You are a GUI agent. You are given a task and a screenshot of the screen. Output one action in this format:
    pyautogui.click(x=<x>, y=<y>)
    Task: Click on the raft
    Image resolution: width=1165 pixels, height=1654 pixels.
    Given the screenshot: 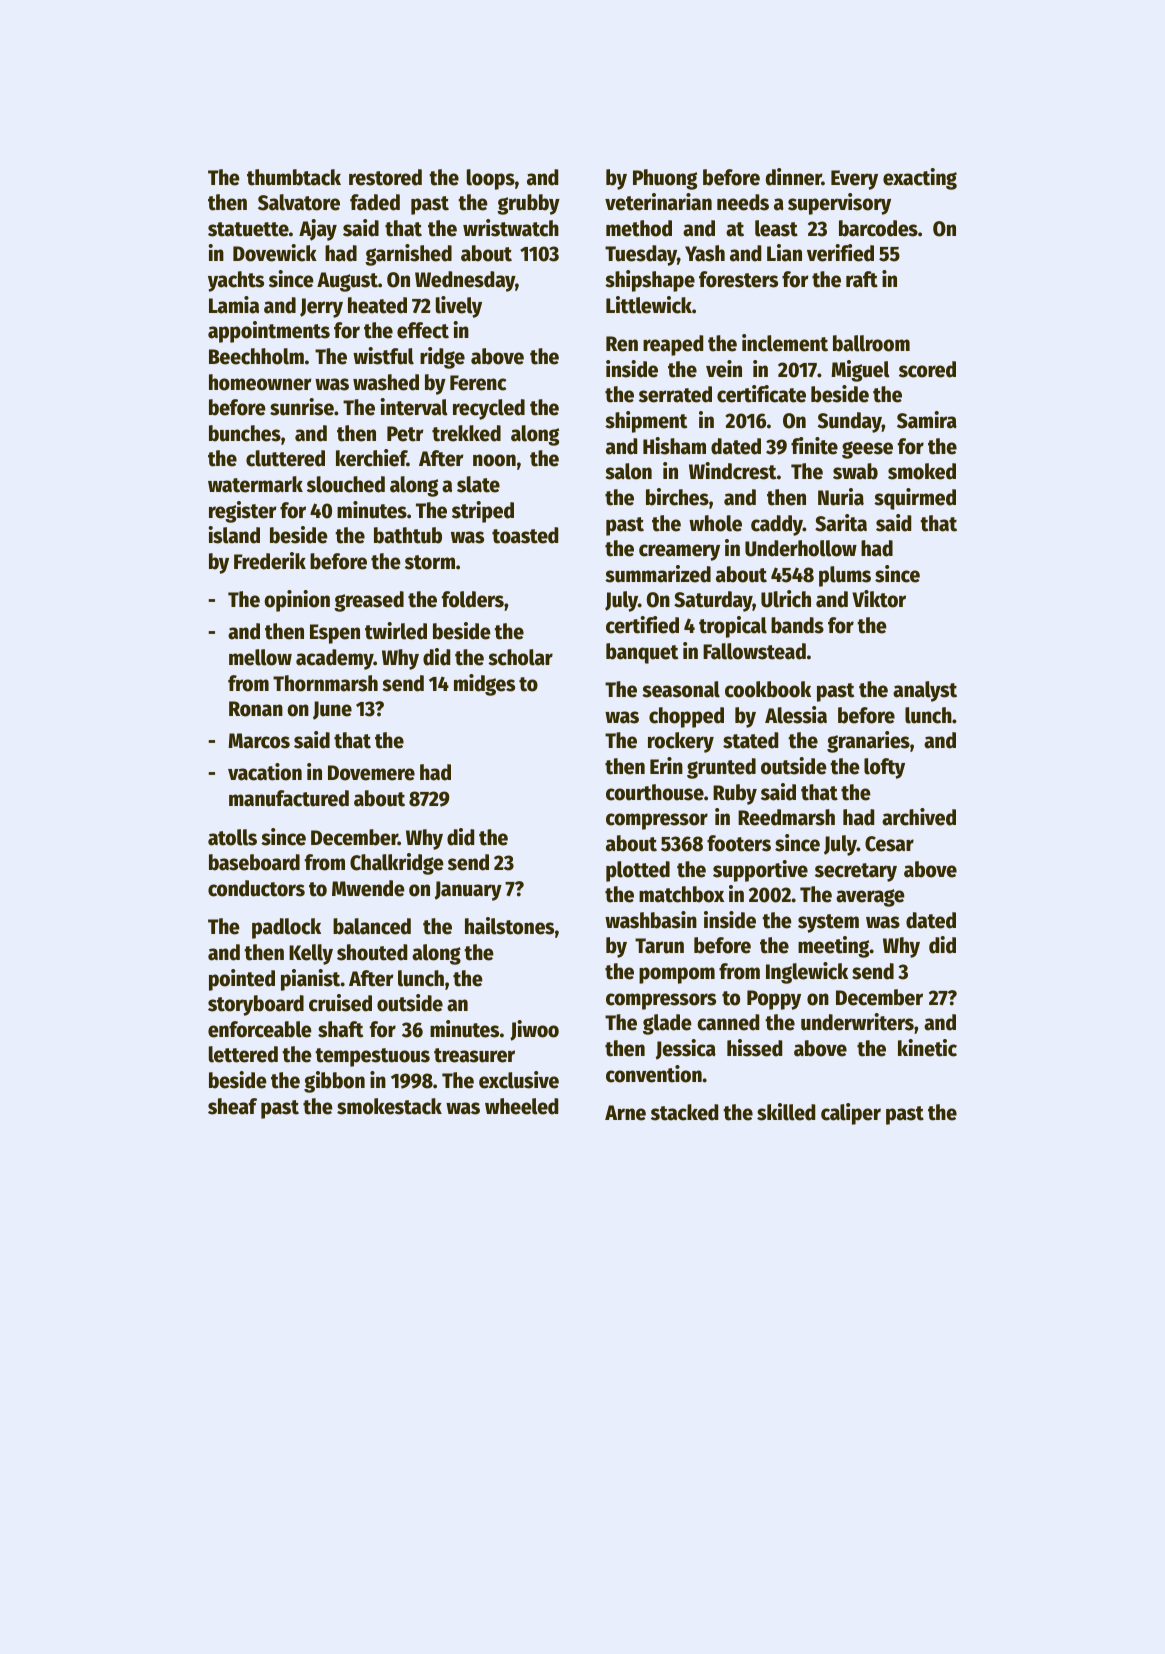 What is the action you would take?
    pyautogui.click(x=862, y=279)
